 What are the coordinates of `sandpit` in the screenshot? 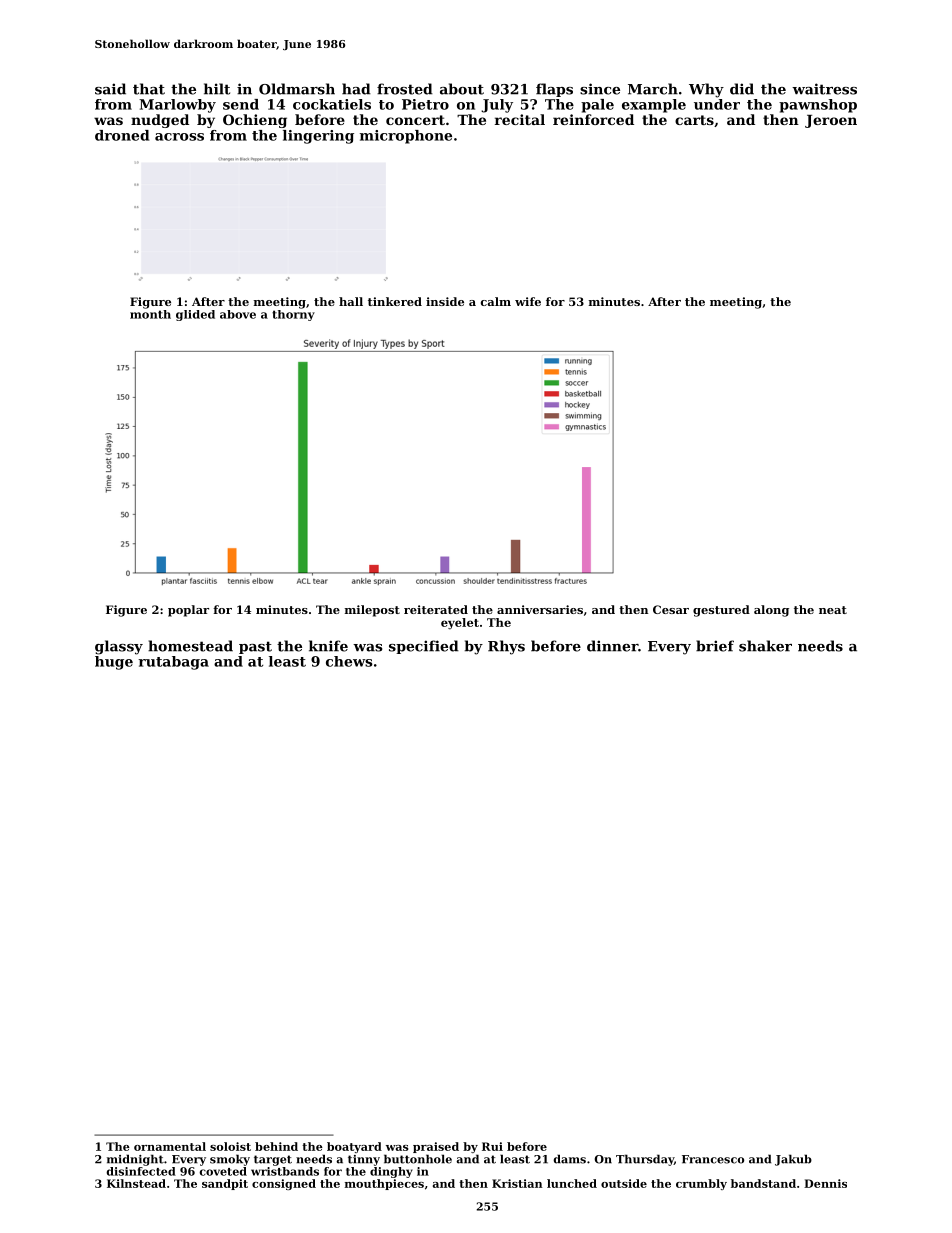 It's located at (225, 1184).
